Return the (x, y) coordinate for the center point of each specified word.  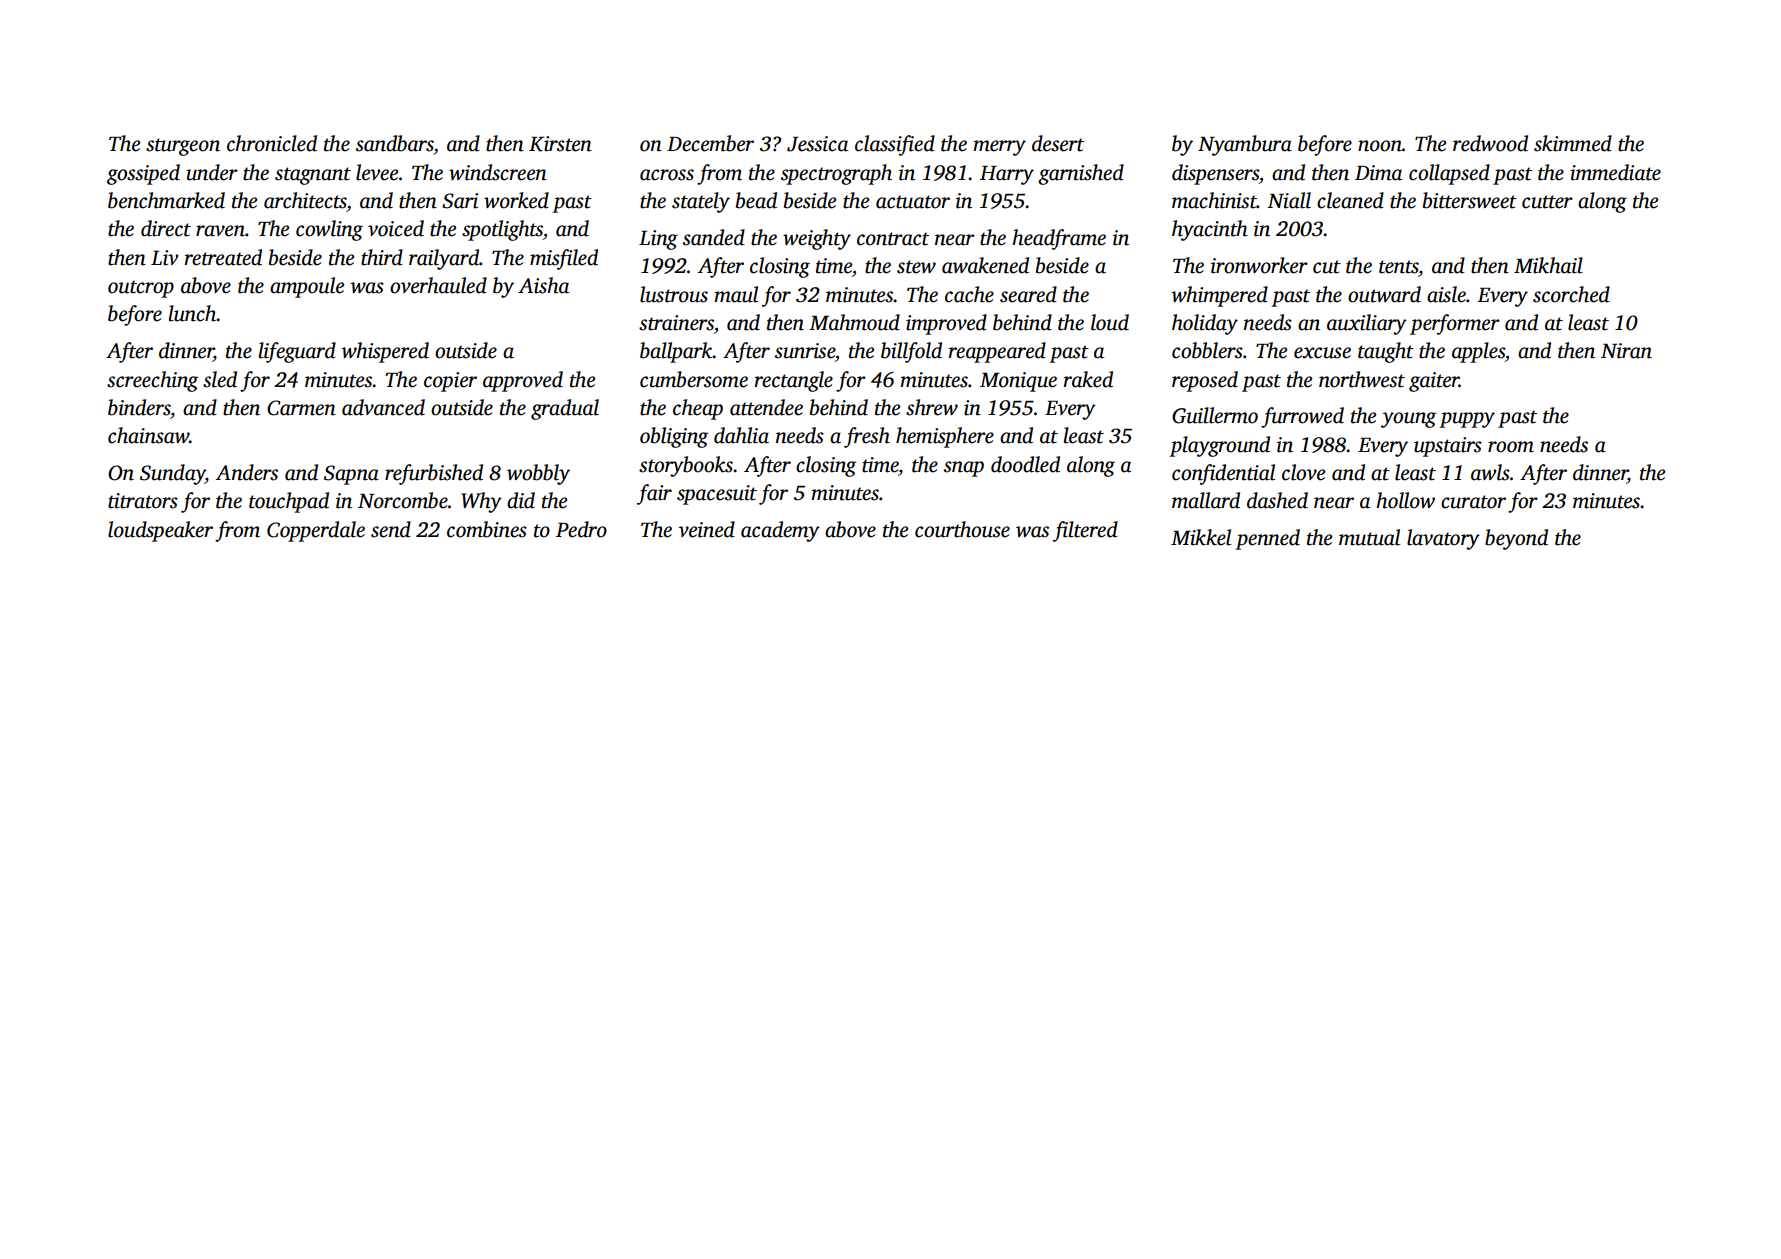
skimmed (1573, 143)
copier (450, 382)
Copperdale (316, 531)
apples (1478, 352)
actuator (913, 202)
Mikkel (1201, 537)
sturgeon (183, 147)
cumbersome (694, 379)
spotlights (502, 230)
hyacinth (1210, 230)
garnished (1081, 174)
